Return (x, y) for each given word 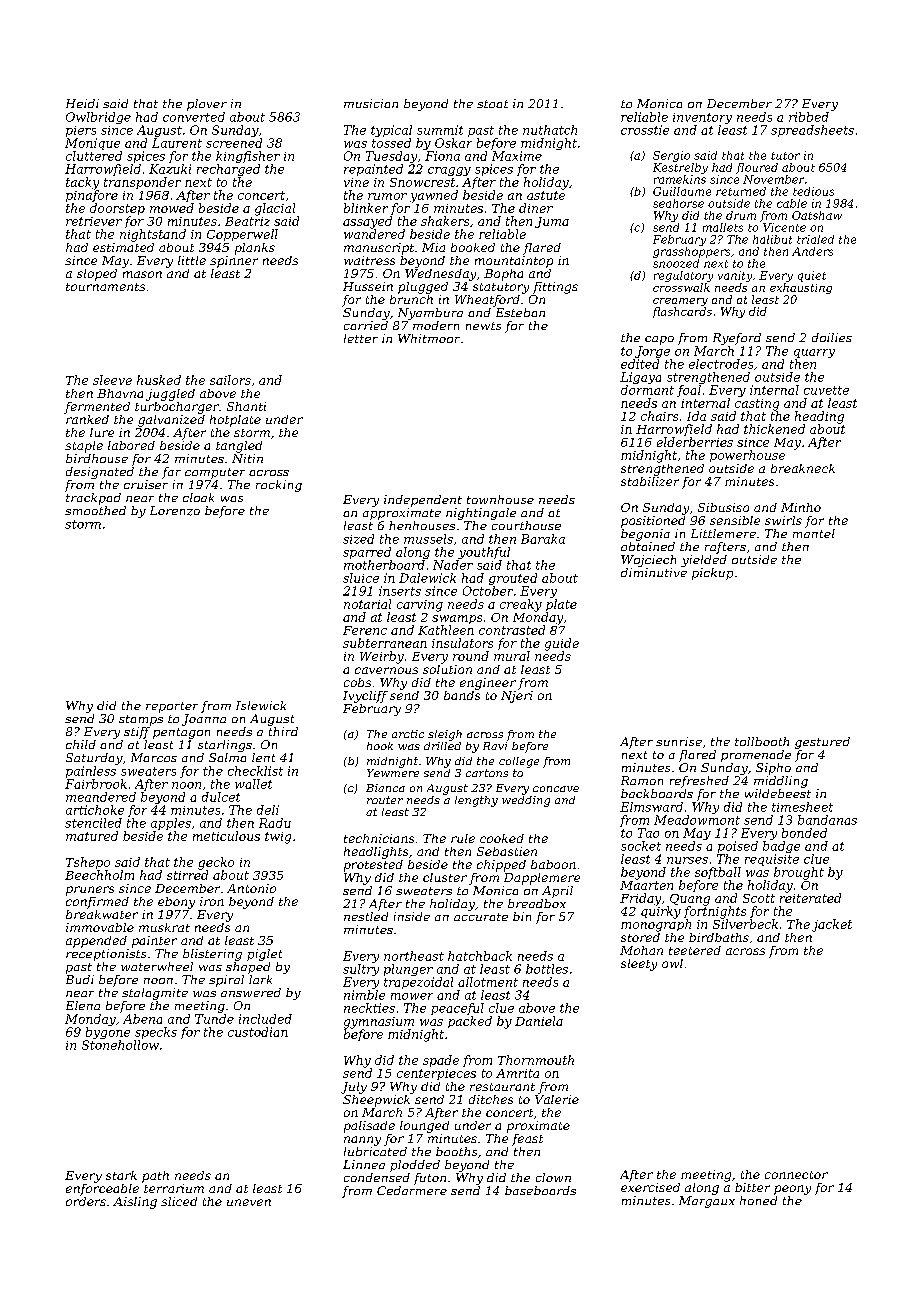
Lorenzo (175, 511)
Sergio (671, 156)
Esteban (520, 312)
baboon (553, 864)
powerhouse (747, 456)
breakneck (803, 468)
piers (81, 131)
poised (738, 847)
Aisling (135, 1203)
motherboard (384, 565)
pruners (90, 891)
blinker (366, 208)
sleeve (112, 380)
